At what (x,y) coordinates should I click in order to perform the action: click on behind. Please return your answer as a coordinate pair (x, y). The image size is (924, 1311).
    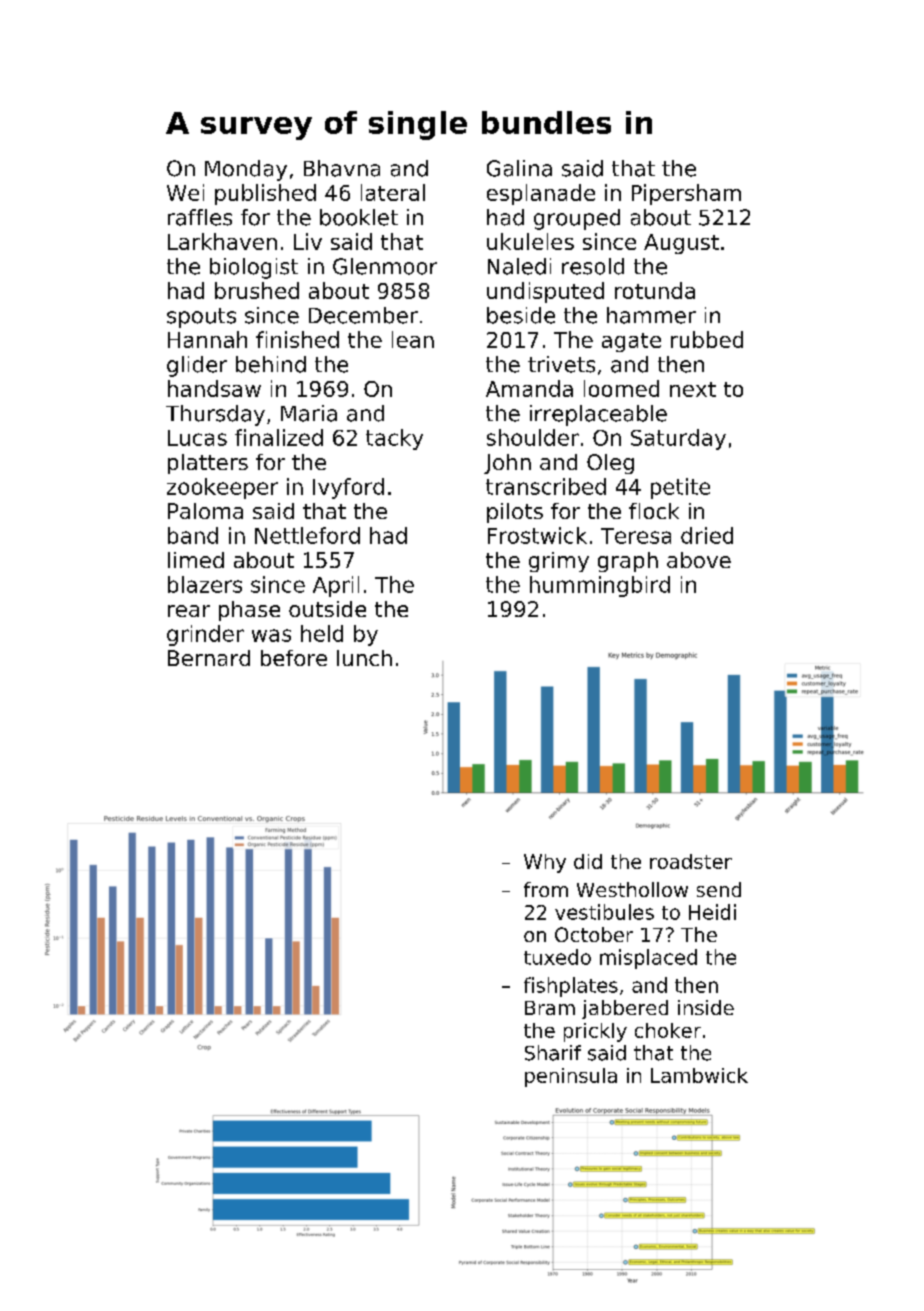
    Looking at the image, I should click on (271, 364).
